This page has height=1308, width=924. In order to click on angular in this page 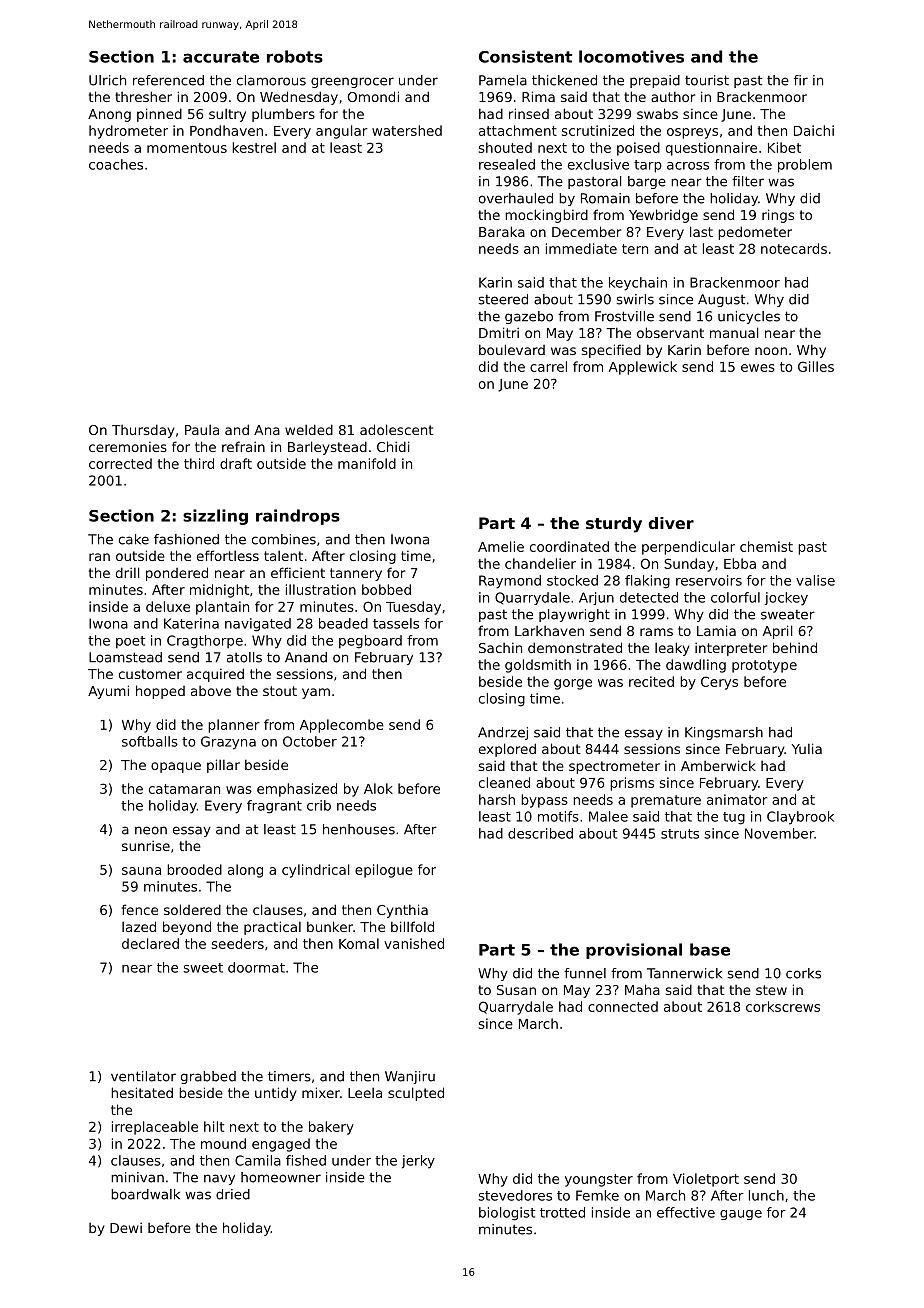, I will do `click(342, 132)`.
